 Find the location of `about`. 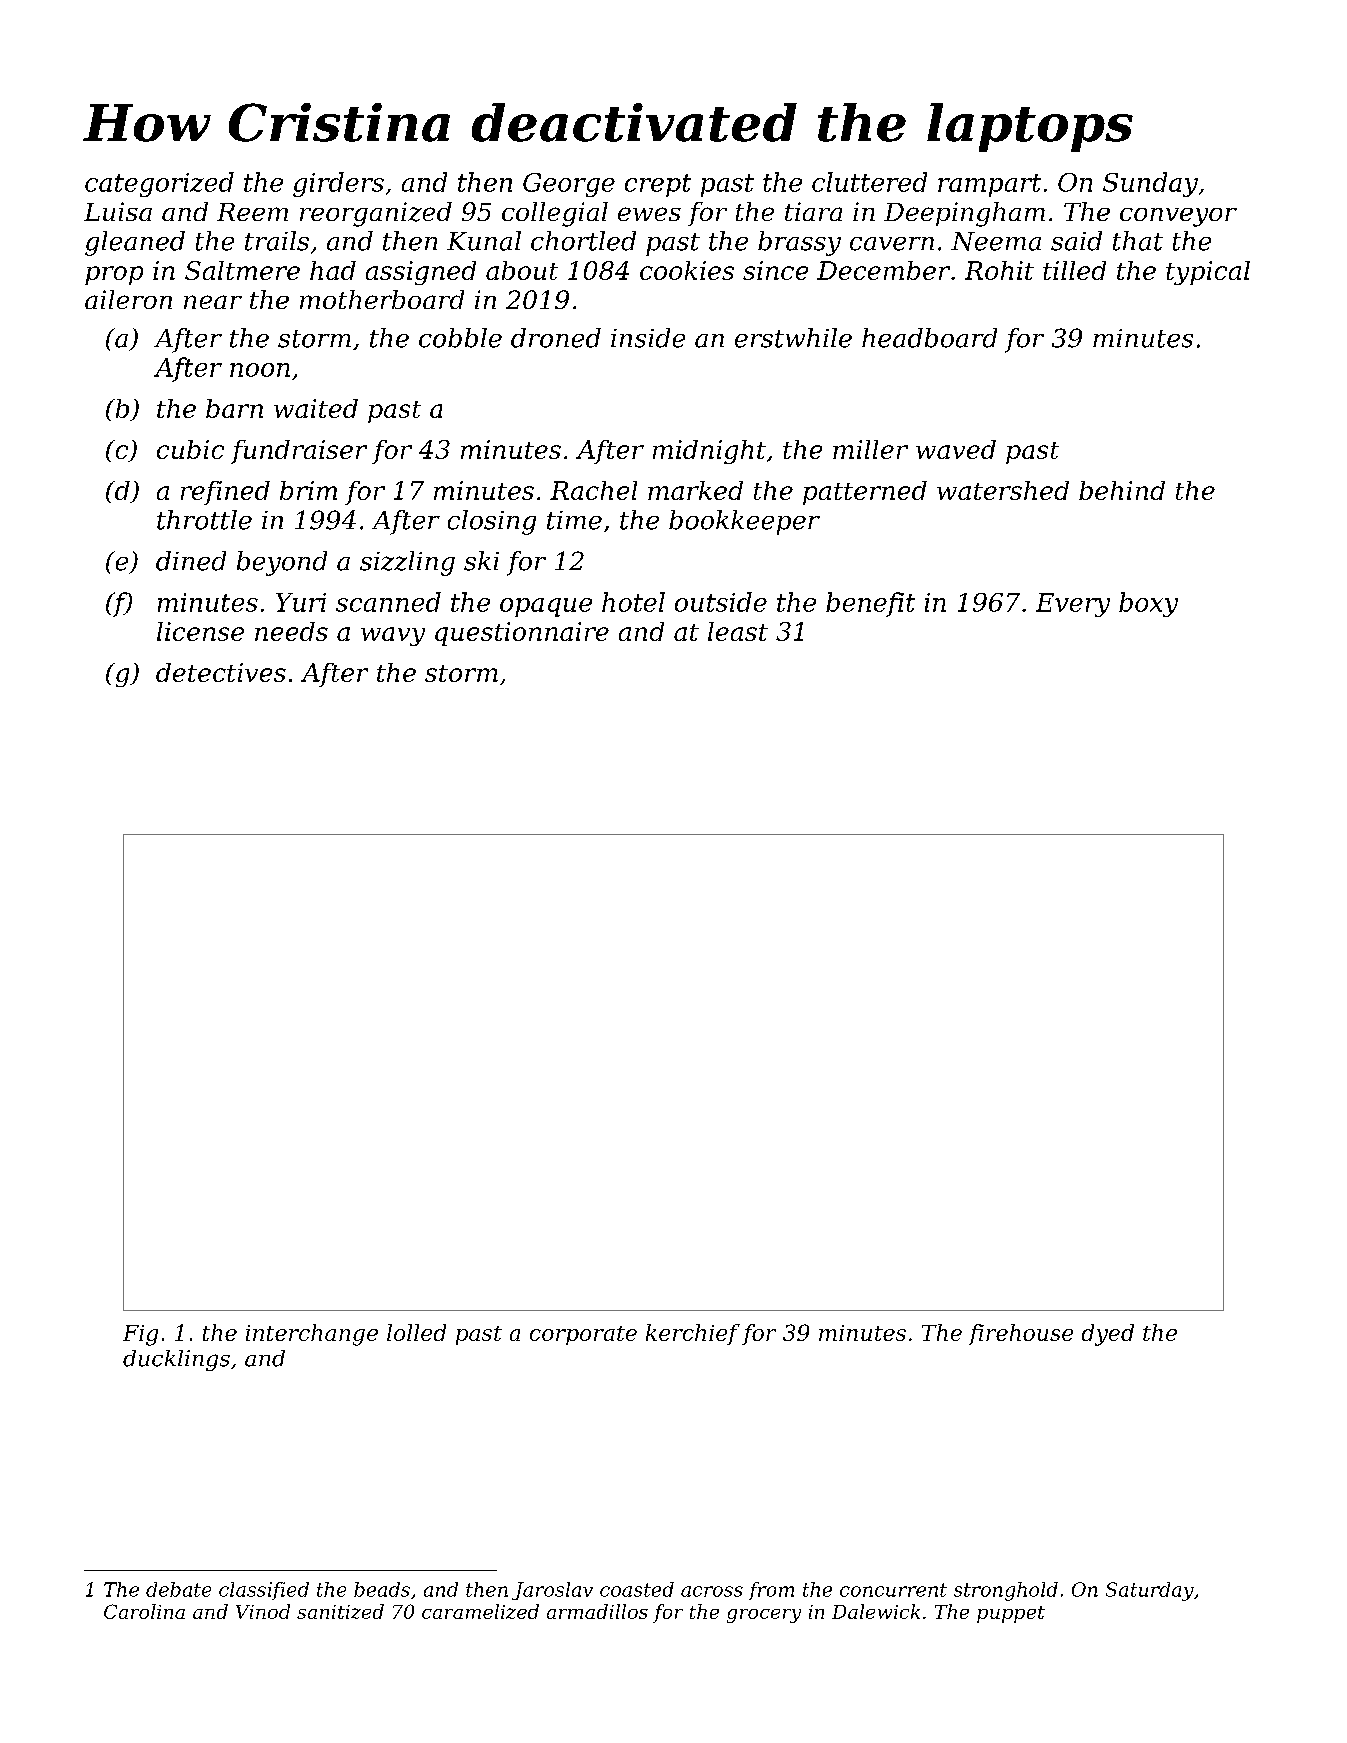

about is located at coordinates (522, 270).
